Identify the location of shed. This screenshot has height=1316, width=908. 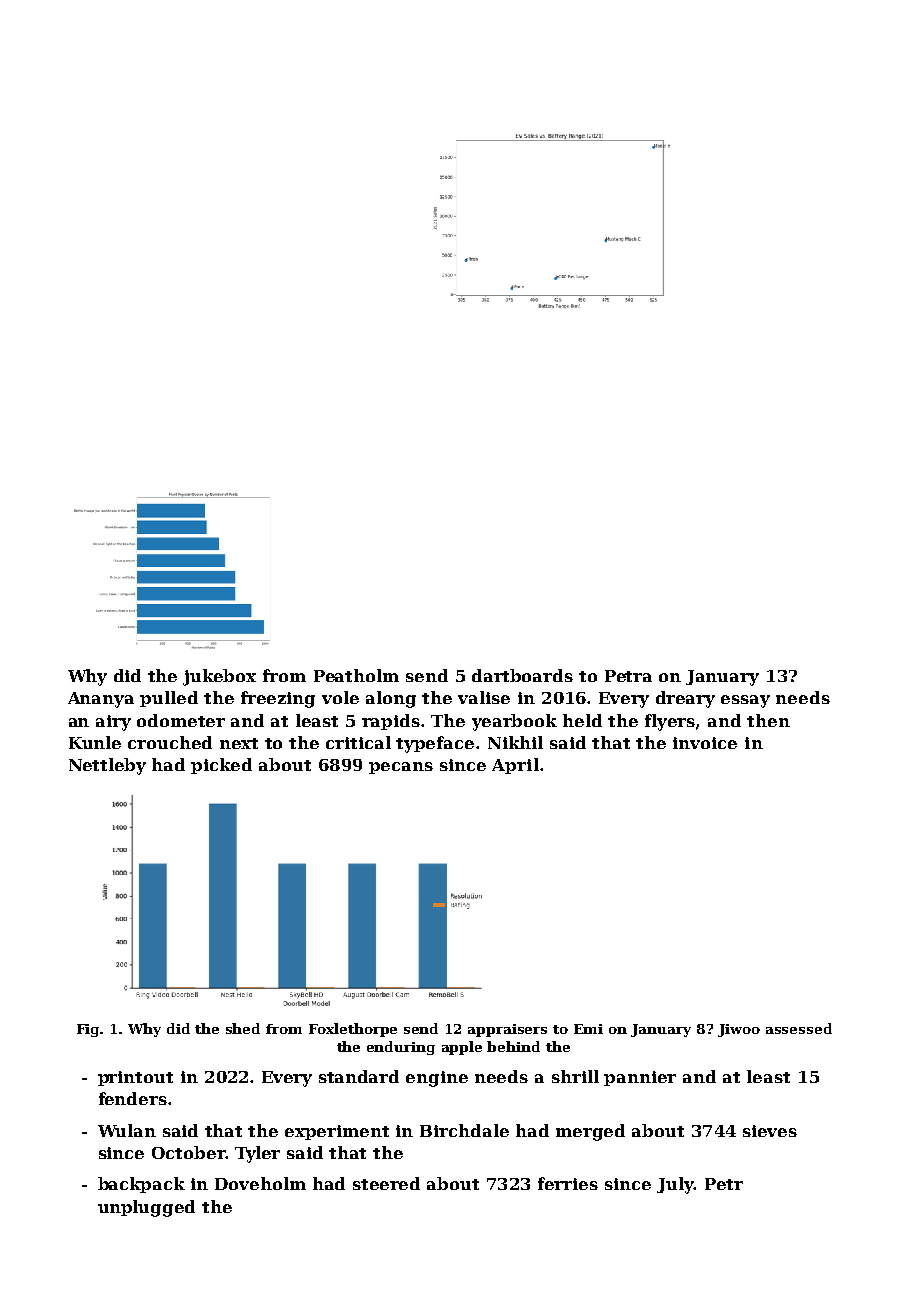
(243, 1028).
